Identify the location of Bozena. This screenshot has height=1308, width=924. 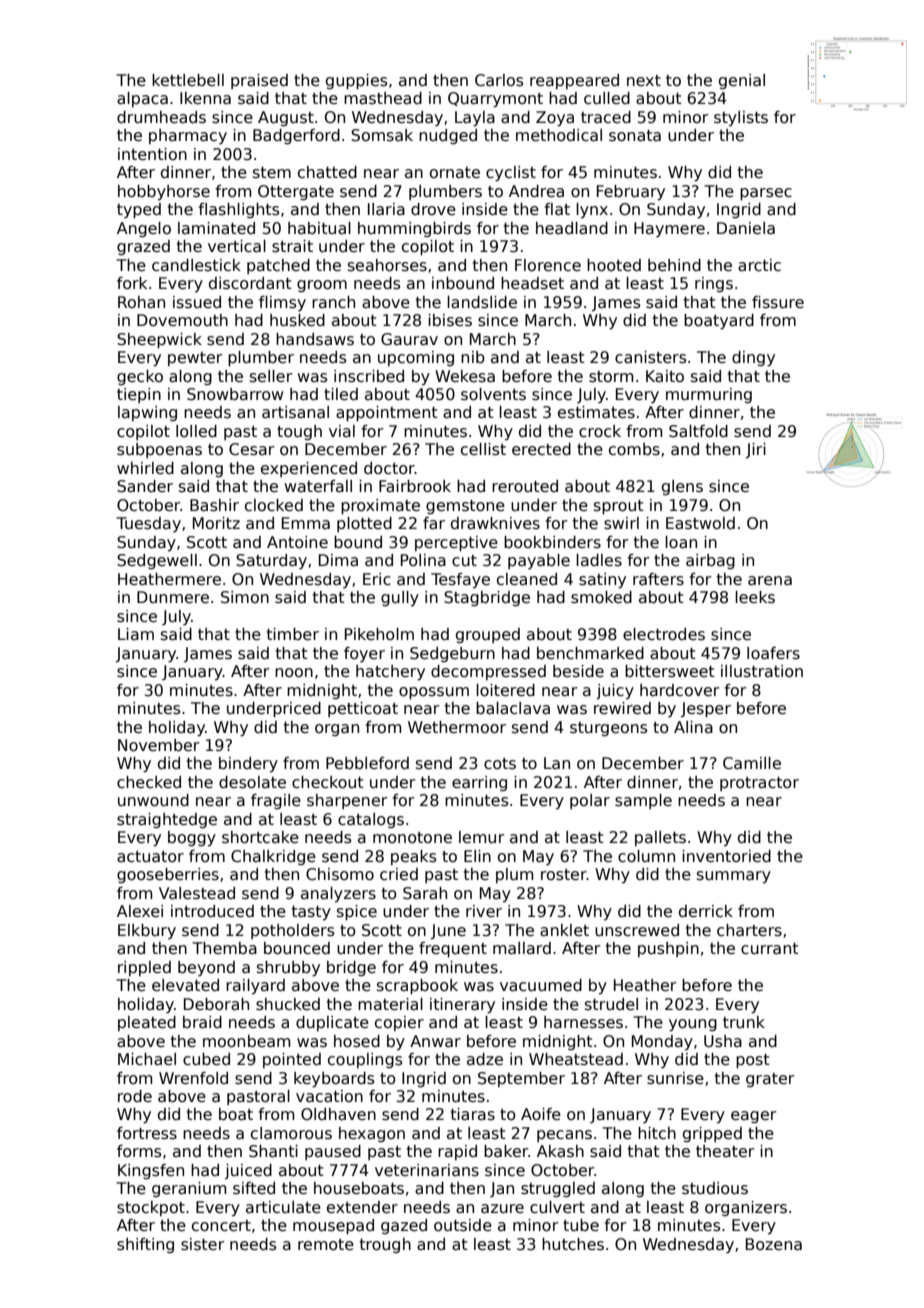
(774, 1244).
